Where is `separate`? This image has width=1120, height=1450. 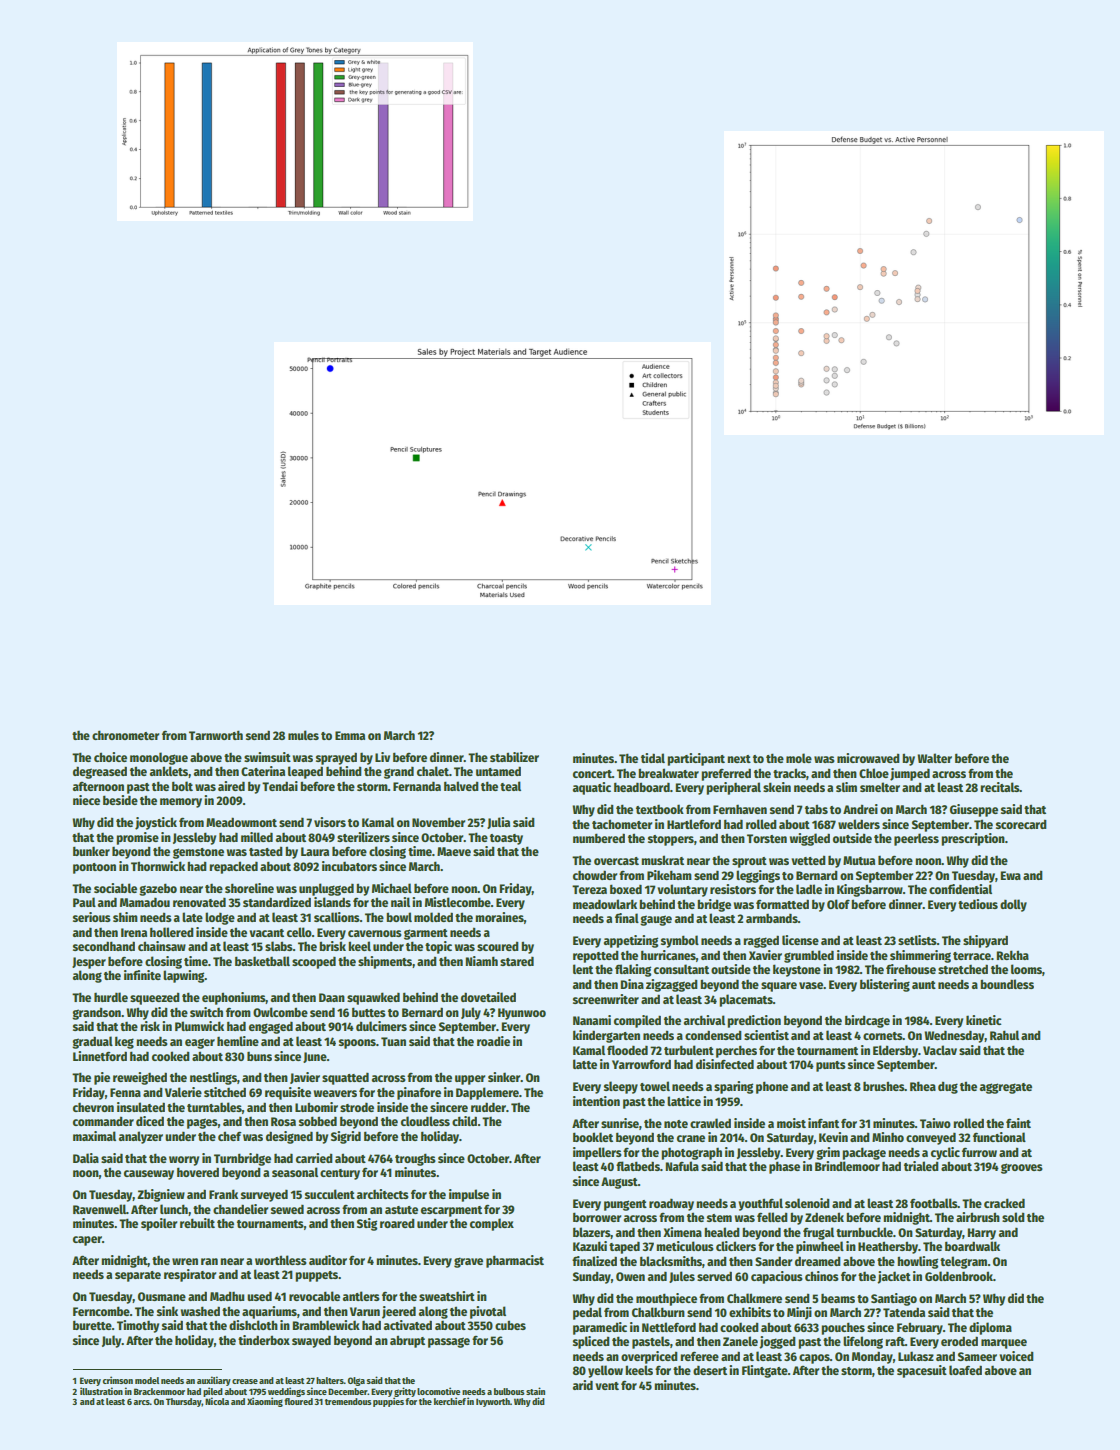
separate is located at coordinates (138, 1276).
